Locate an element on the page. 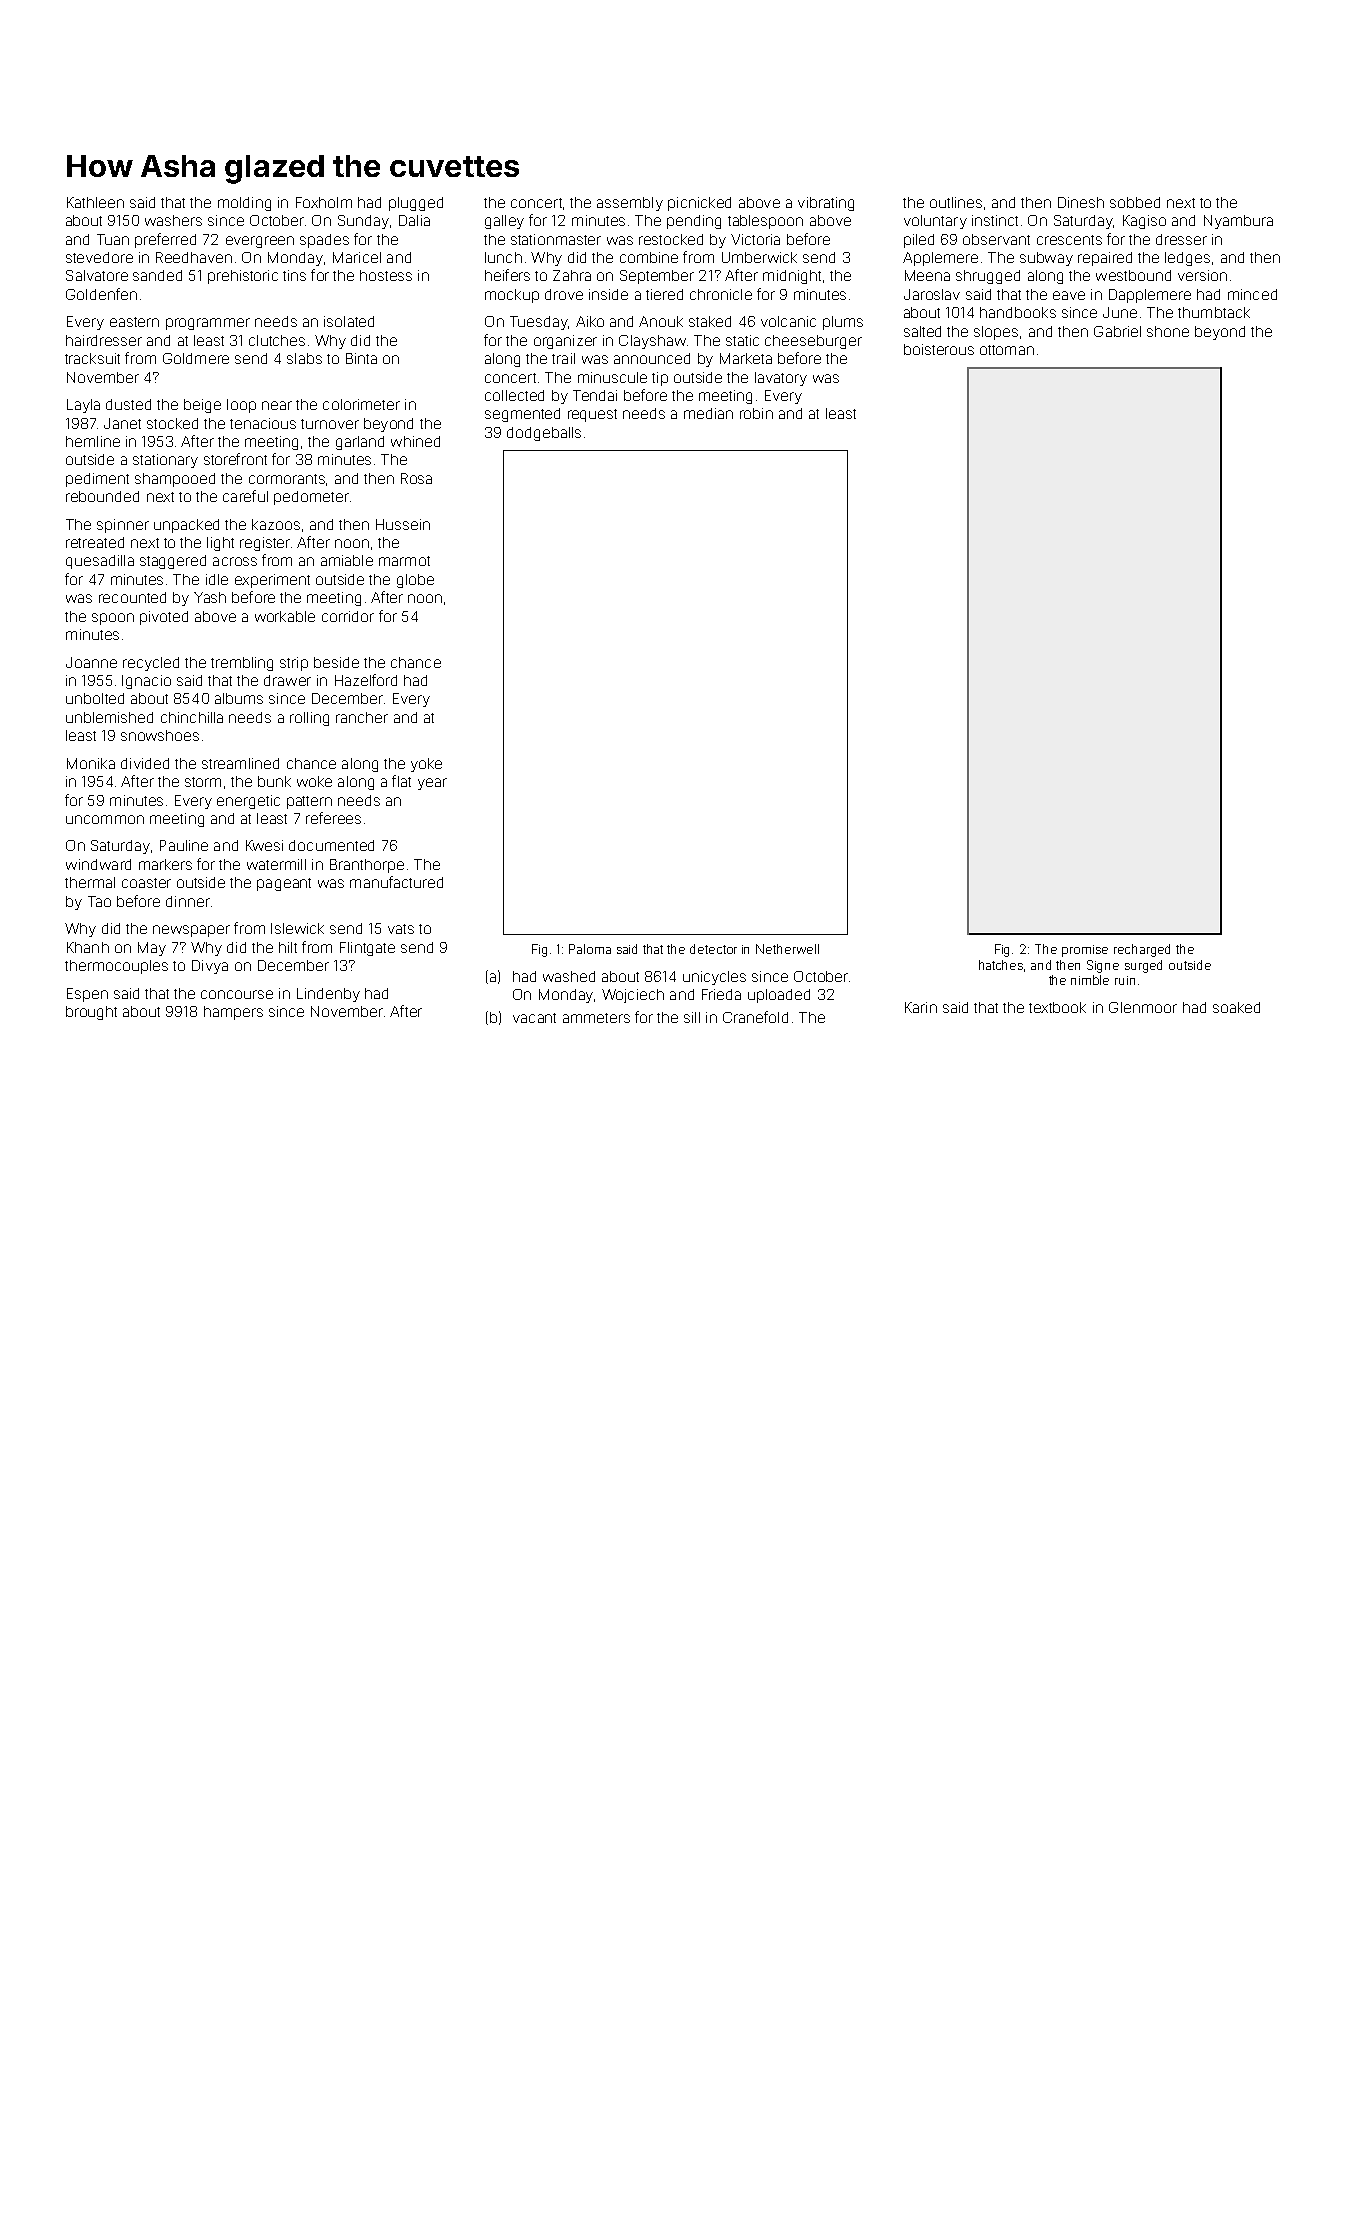 This image has width=1351, height=2225. Flintgate is located at coordinates (367, 949).
